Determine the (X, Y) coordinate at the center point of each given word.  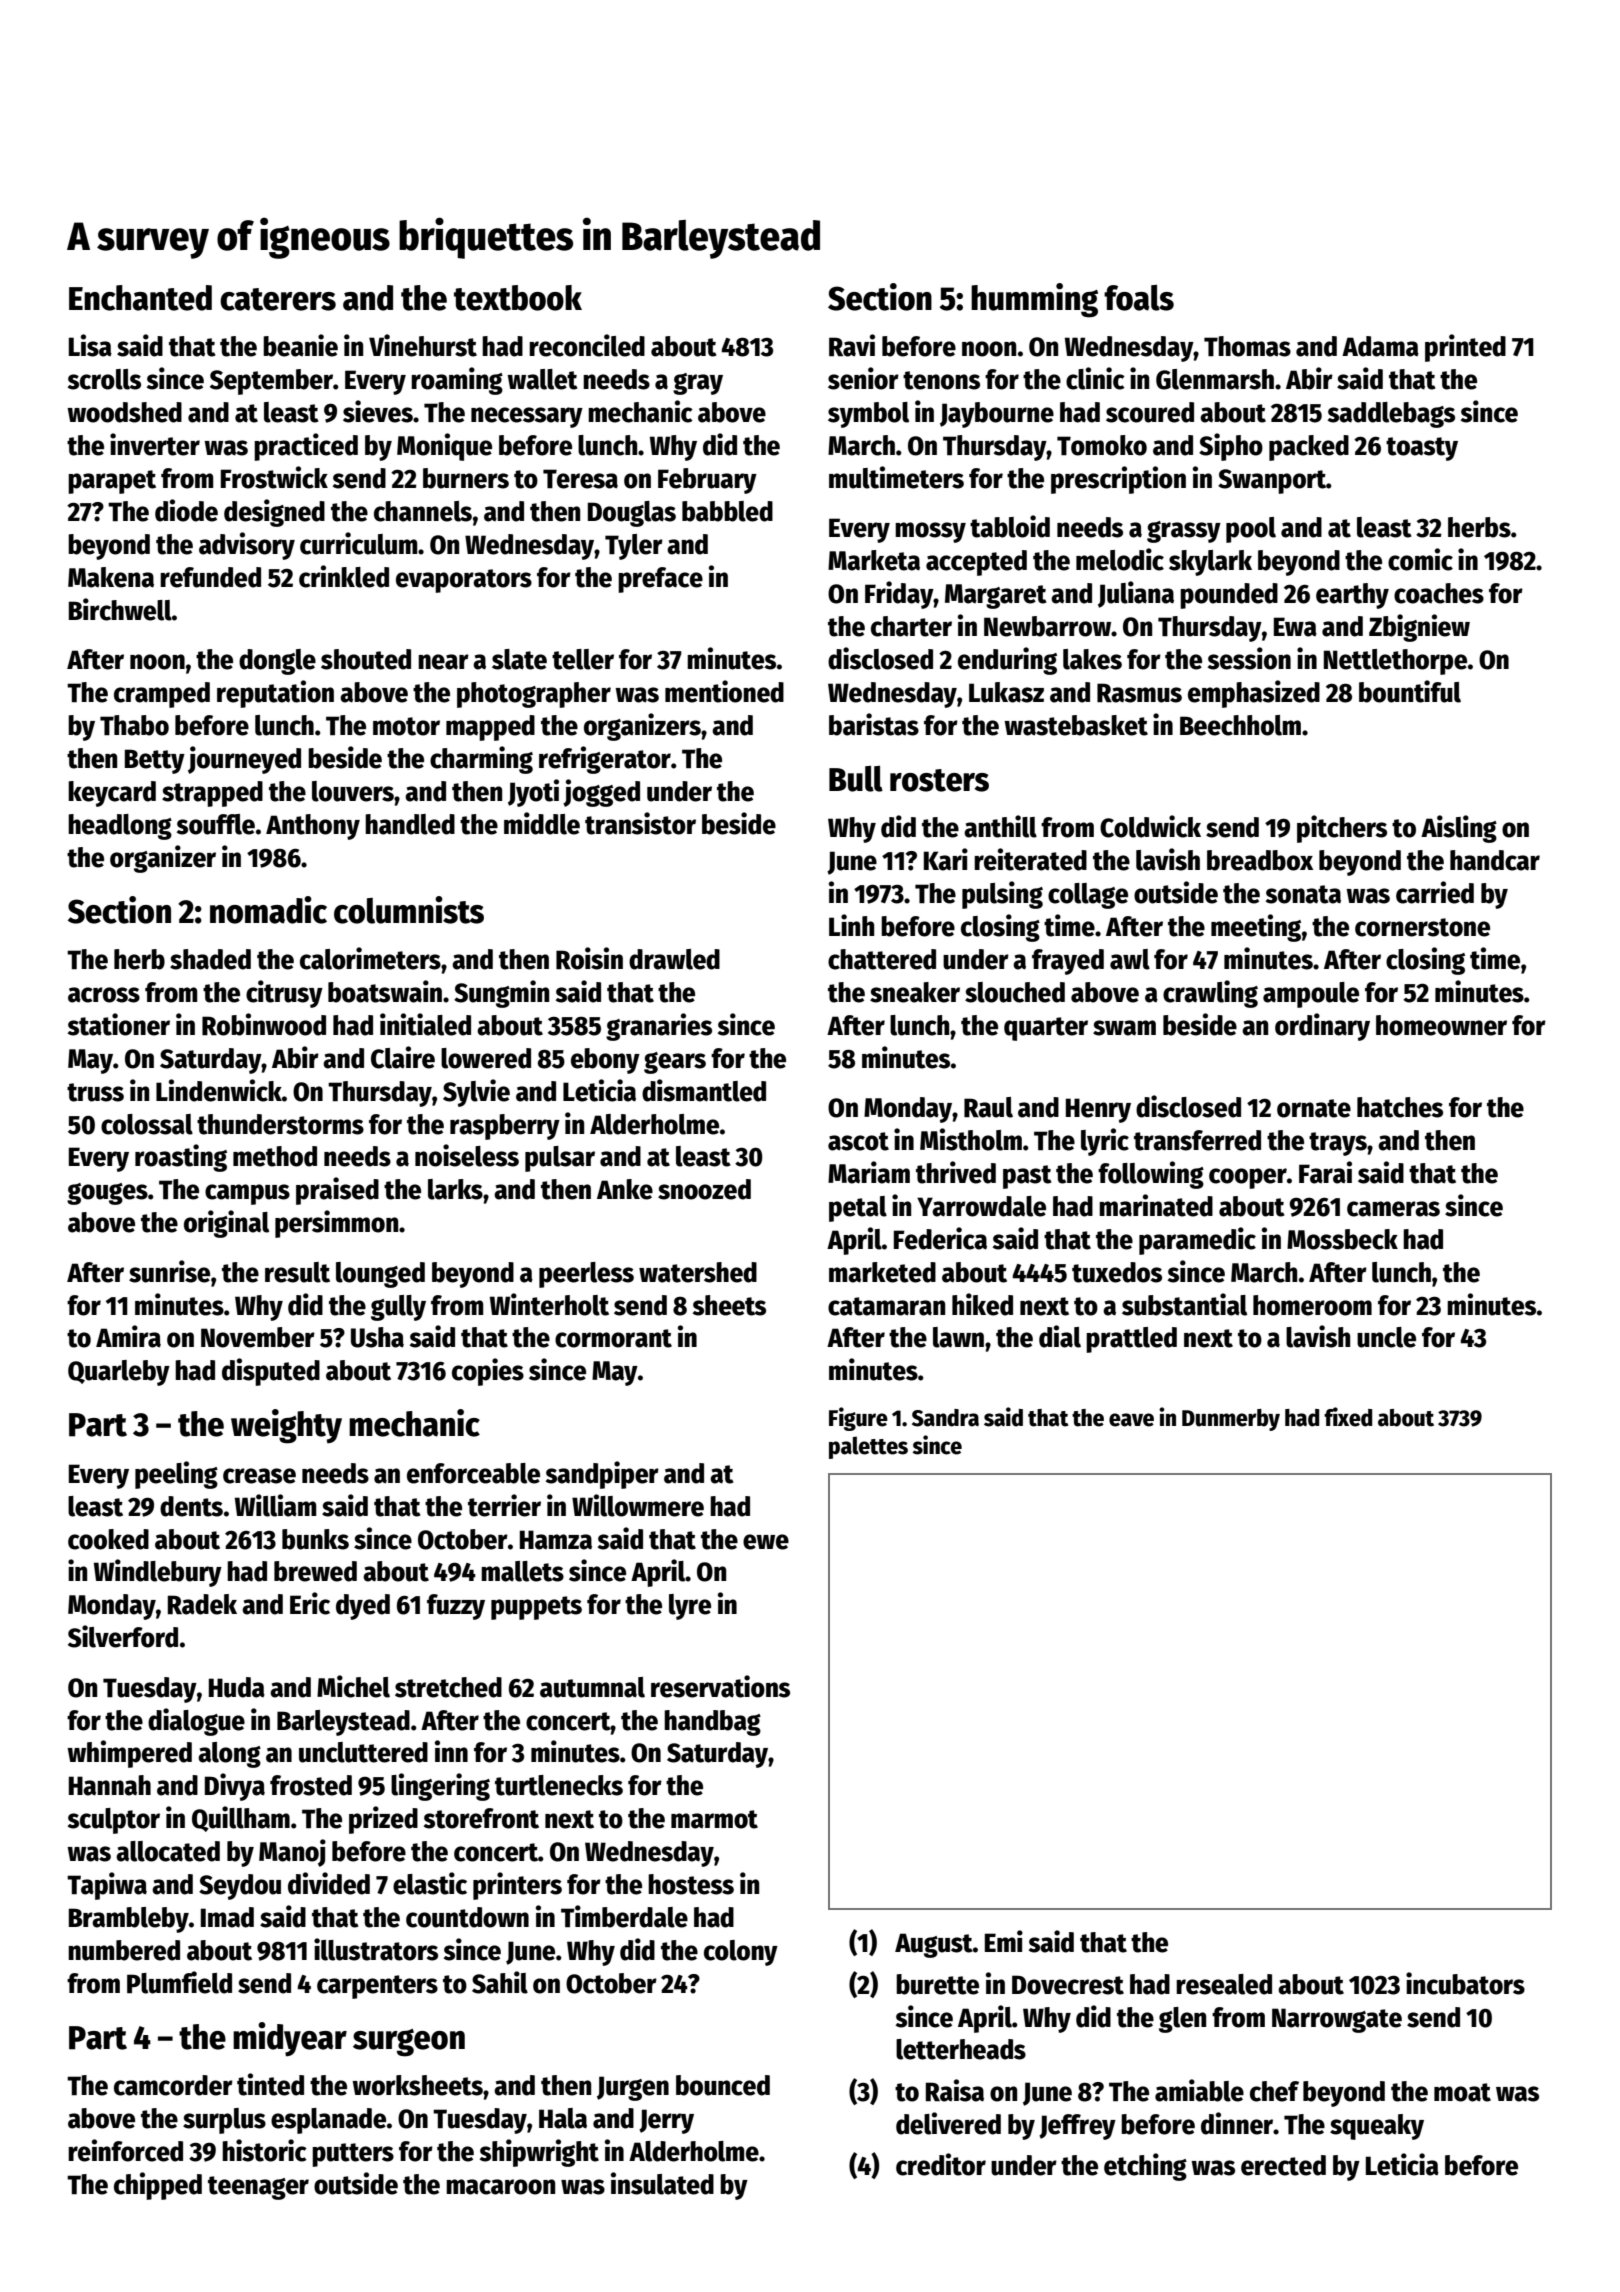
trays (1338, 1144)
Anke (625, 1189)
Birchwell (120, 609)
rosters (939, 780)
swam (1124, 1028)
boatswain (385, 991)
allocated (168, 1851)
